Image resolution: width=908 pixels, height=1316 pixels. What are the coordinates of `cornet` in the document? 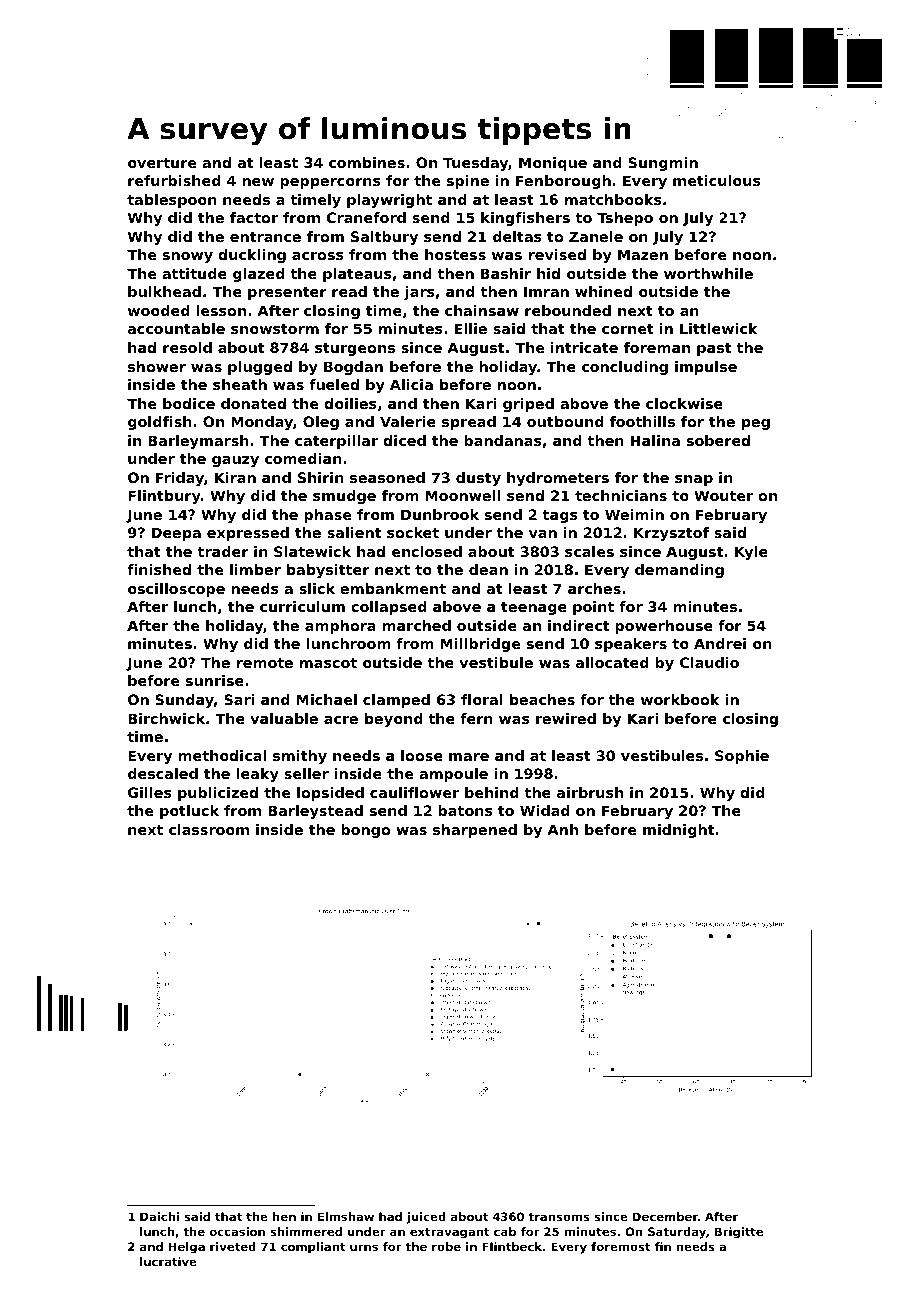 It's located at (628, 329).
